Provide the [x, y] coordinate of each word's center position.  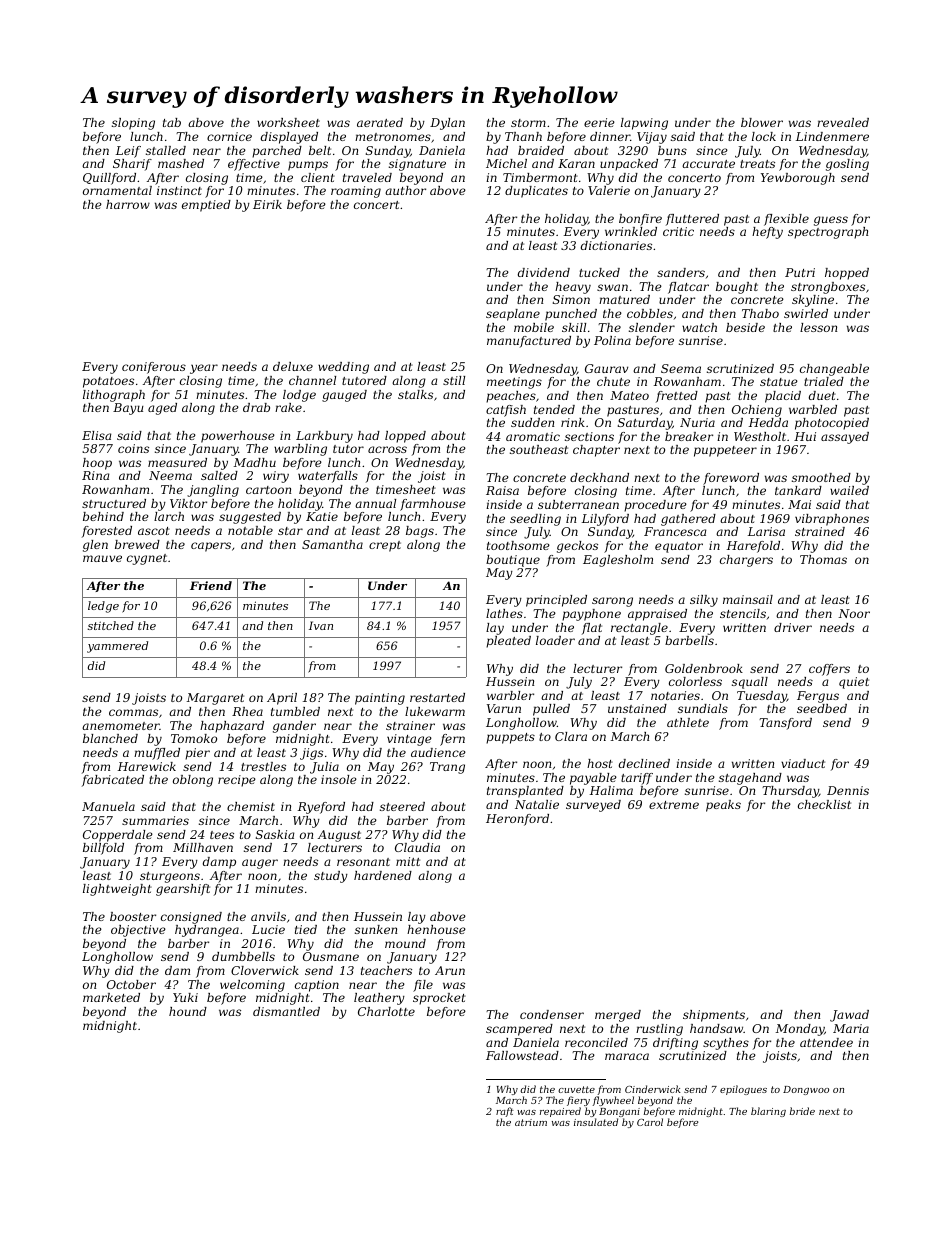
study [331, 877]
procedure [655, 506]
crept [385, 546]
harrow [128, 204]
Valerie [609, 190]
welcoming [252, 986]
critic [678, 231]
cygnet [147, 559]
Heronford [517, 820]
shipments [714, 1016]
